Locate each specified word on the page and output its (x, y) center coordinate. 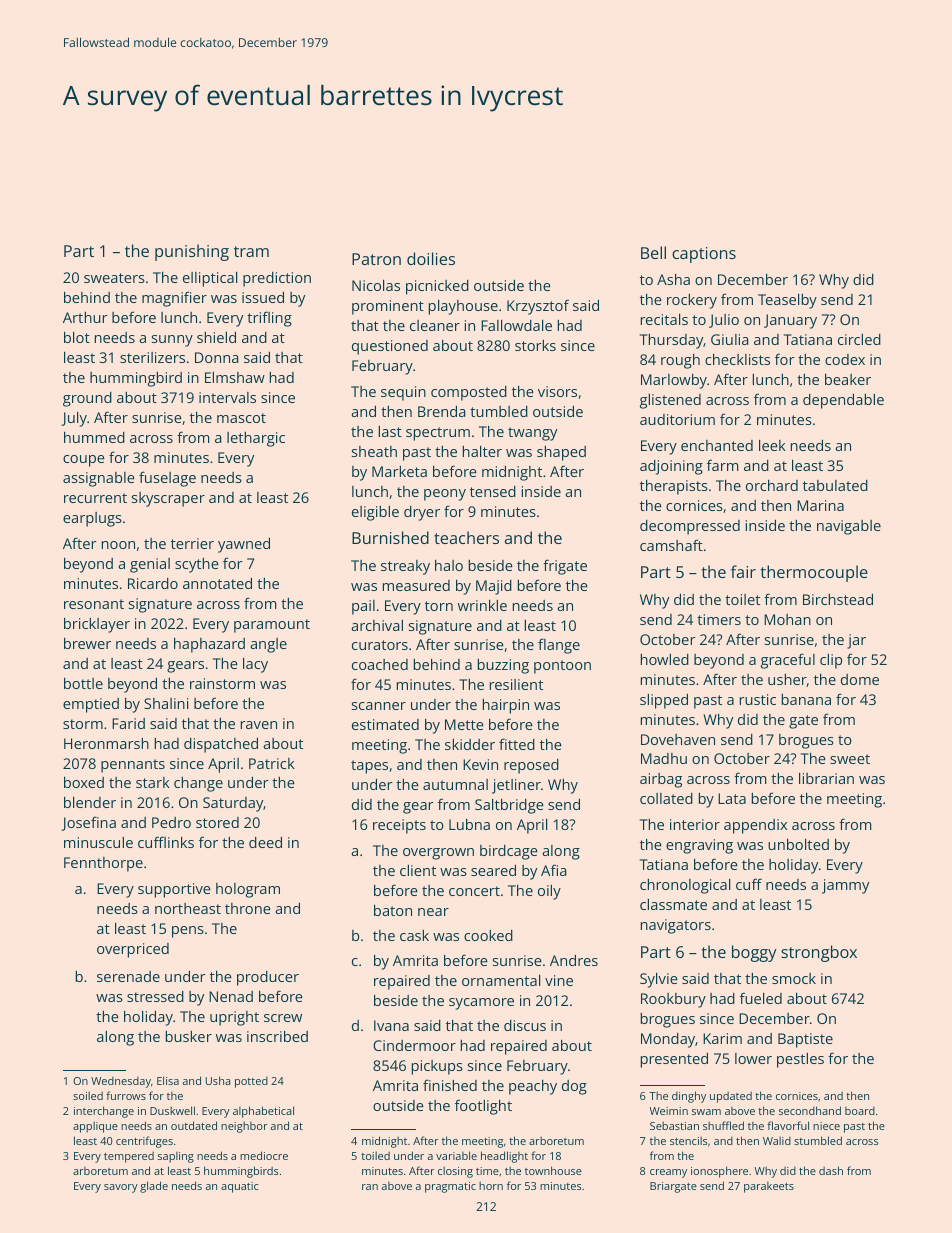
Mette (464, 724)
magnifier (174, 299)
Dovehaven (678, 739)
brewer (87, 643)
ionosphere (719, 1172)
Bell (653, 252)
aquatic (240, 1187)
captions (704, 255)
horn (491, 1185)
